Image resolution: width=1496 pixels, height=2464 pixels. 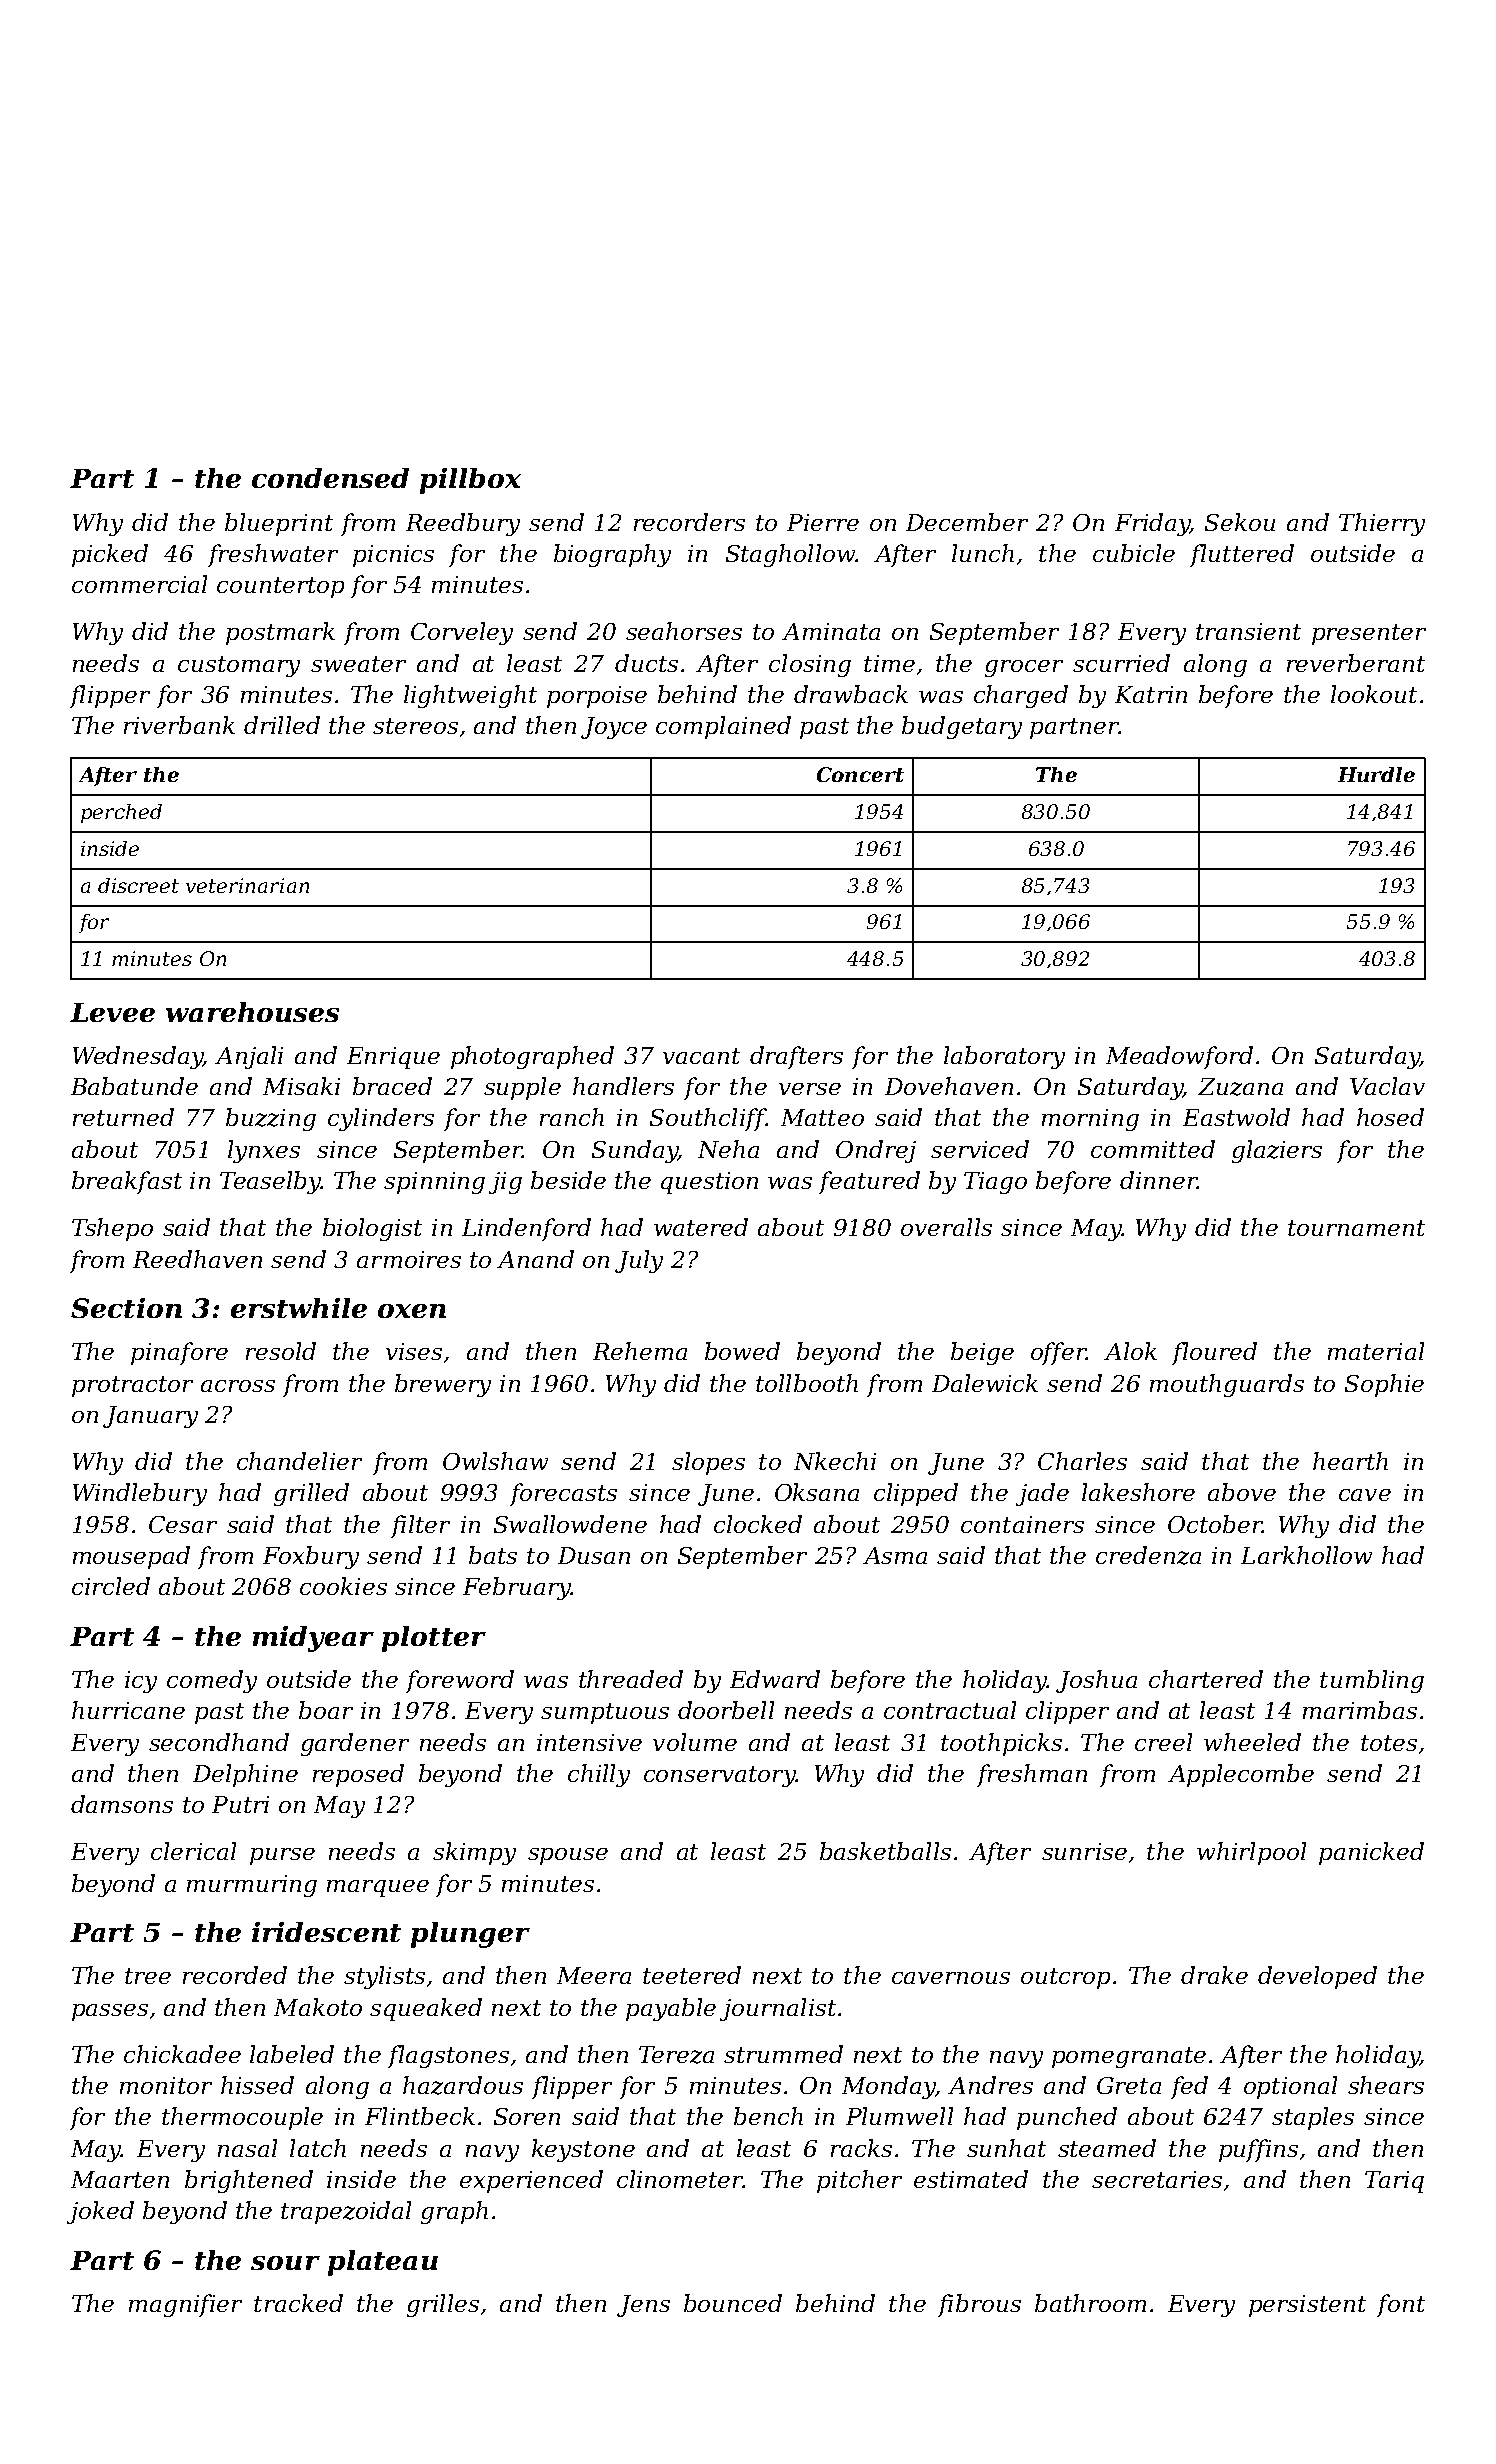 I want to click on December, so click(x=967, y=522).
